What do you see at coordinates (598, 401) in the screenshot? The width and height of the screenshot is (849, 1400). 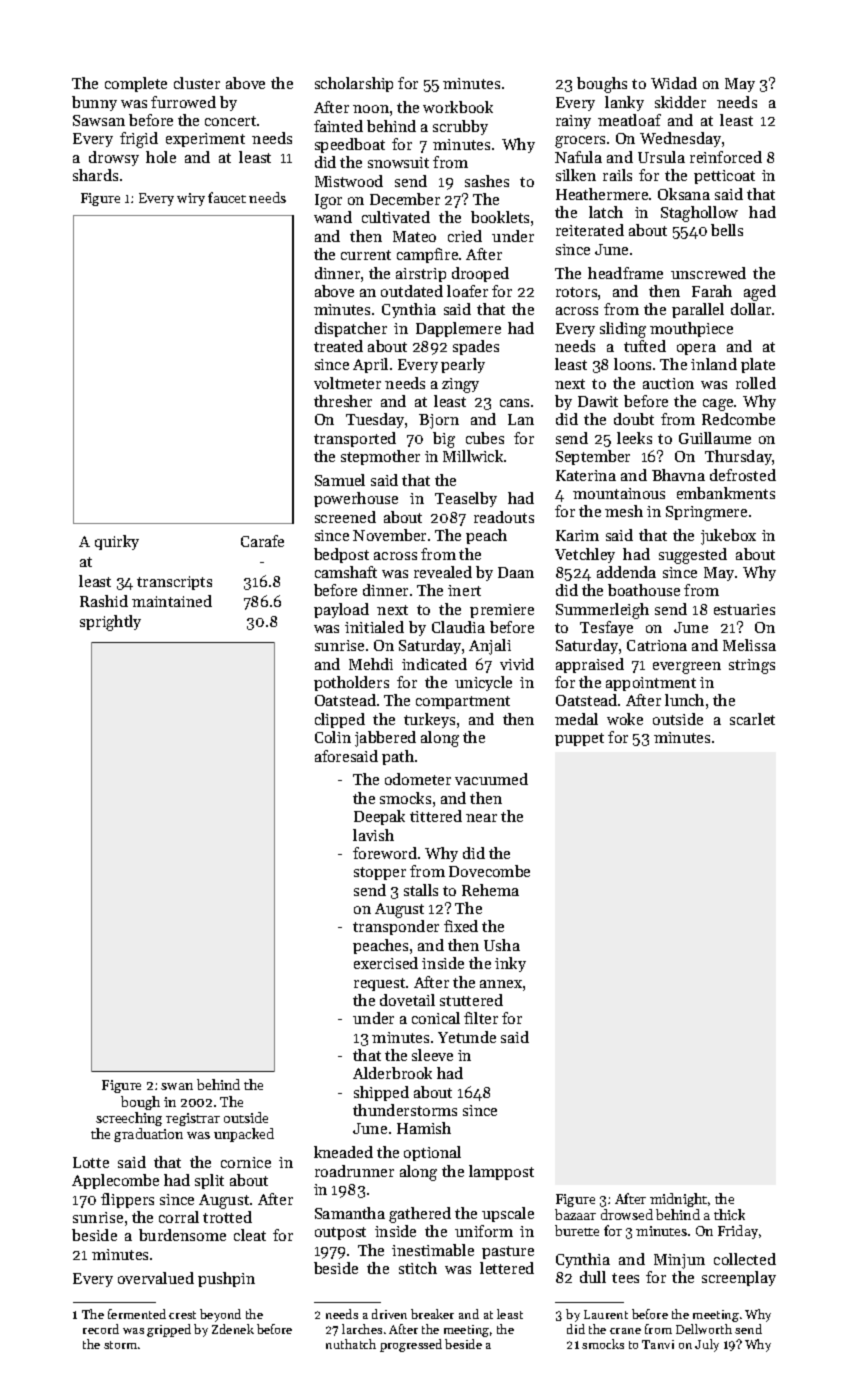 I see `Dawit` at bounding box center [598, 401].
